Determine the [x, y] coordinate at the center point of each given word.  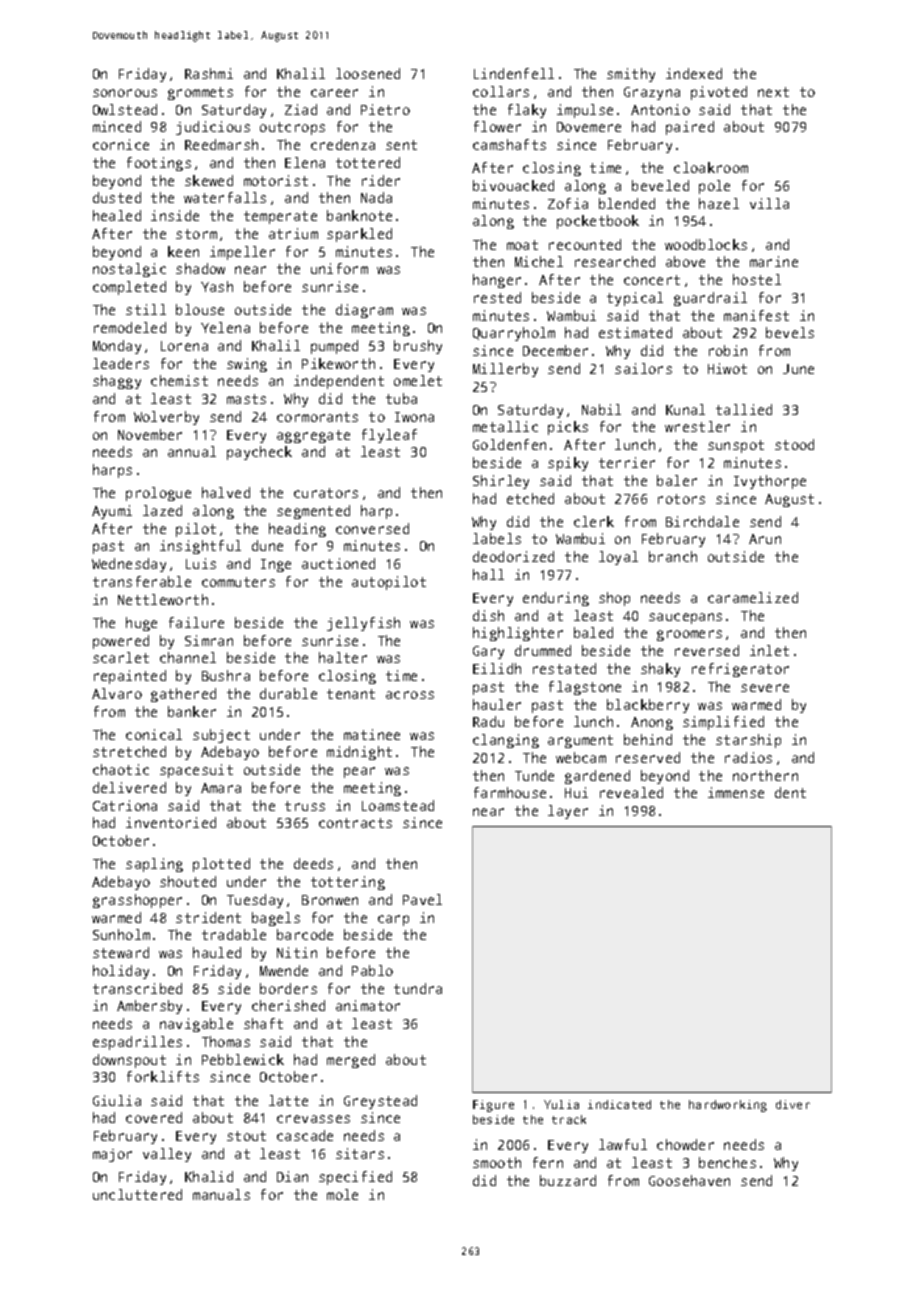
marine [774, 261]
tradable [234, 934]
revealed [631, 792]
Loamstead [398, 805]
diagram [364, 311]
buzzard [568, 1180]
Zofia [568, 203]
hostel [757, 279]
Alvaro [117, 693]
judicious [213, 128]
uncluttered [137, 1194]
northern [765, 775]
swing [247, 365]
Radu [488, 721]
